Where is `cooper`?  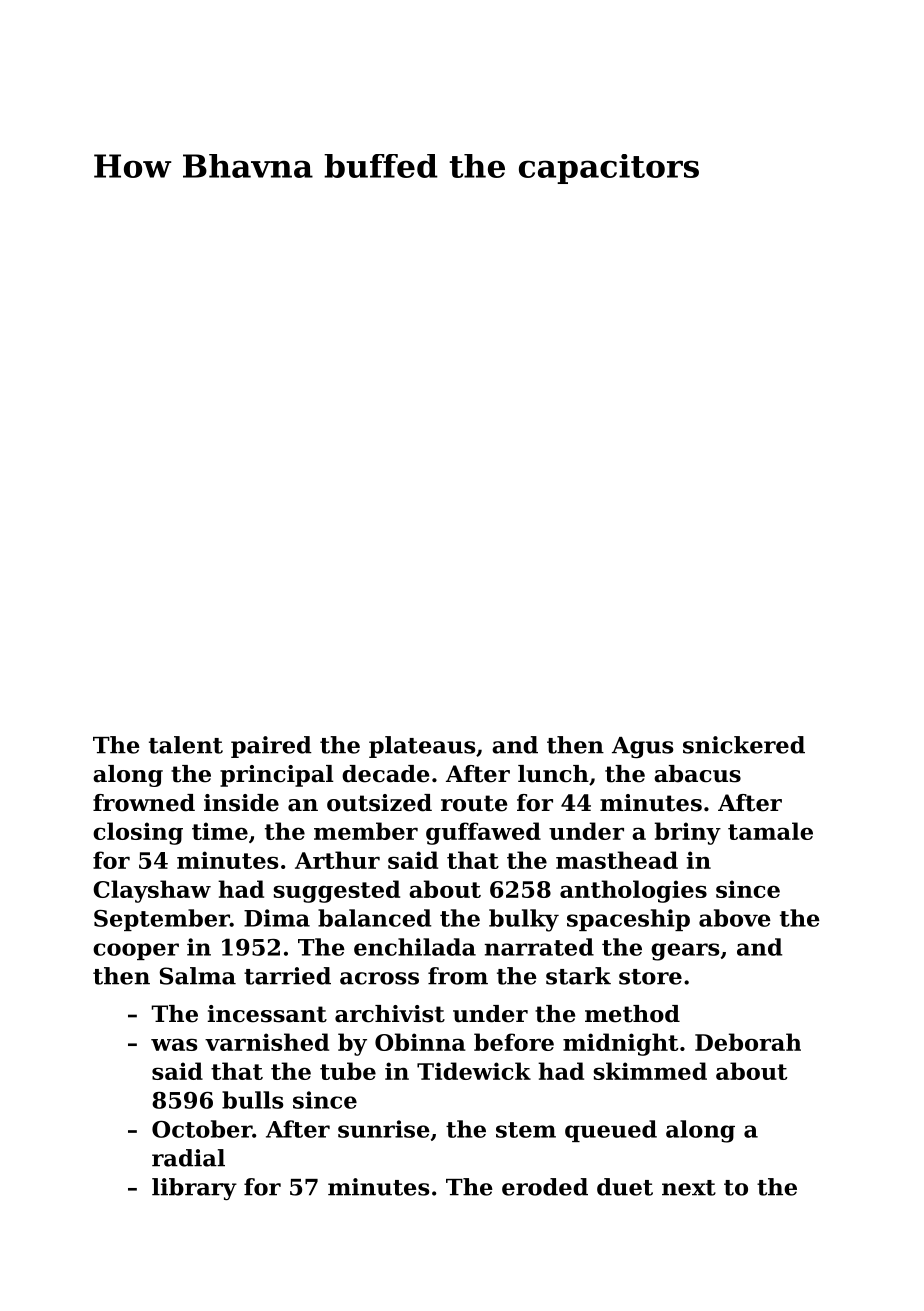 cooper is located at coordinates (136, 951).
